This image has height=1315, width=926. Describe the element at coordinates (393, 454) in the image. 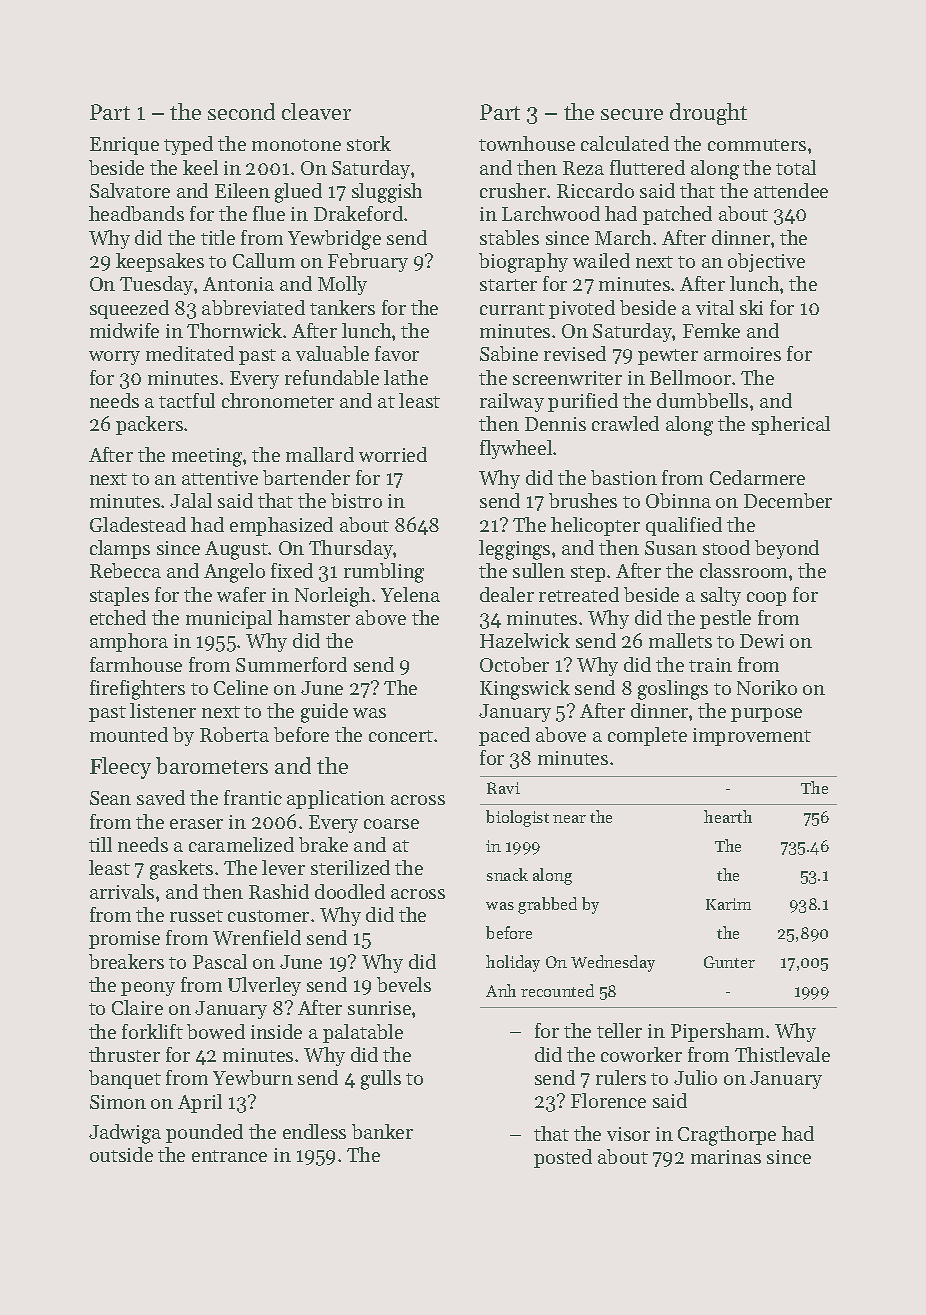

I see `worried` at that location.
